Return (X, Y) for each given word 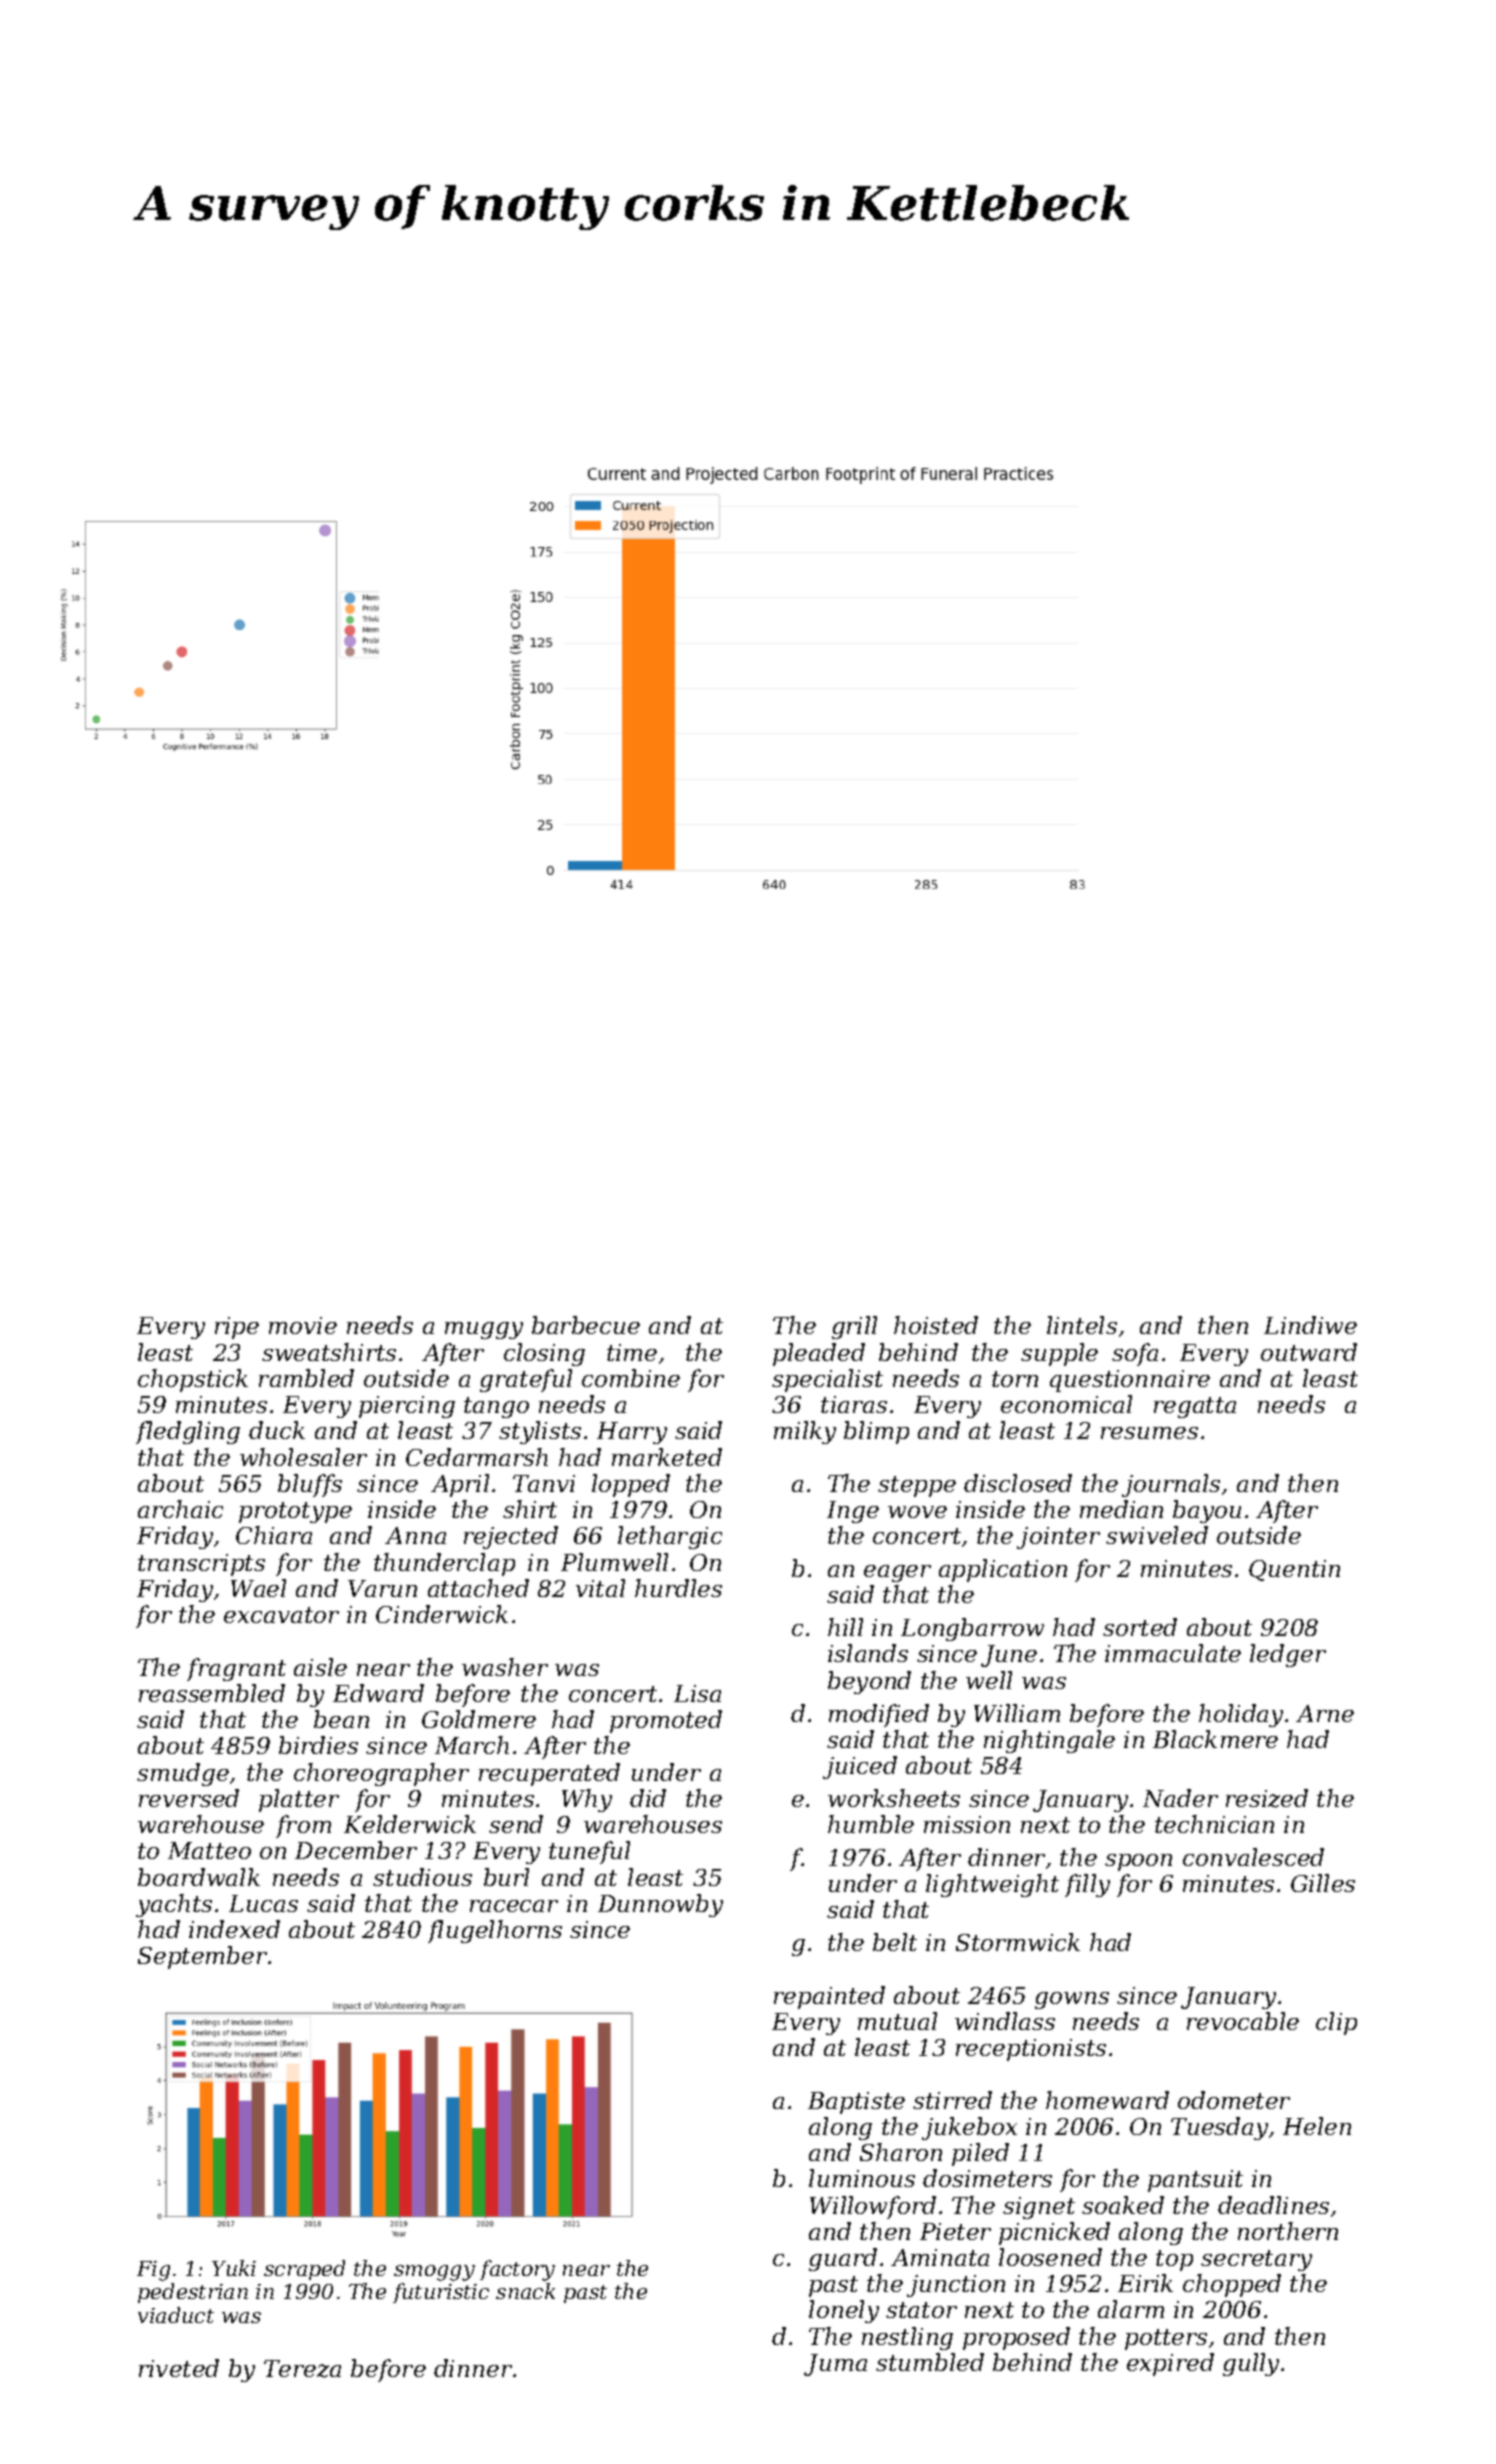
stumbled (930, 2362)
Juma (835, 2365)
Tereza (302, 2369)
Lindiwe (1310, 1325)
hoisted (936, 1325)
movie (303, 1325)
